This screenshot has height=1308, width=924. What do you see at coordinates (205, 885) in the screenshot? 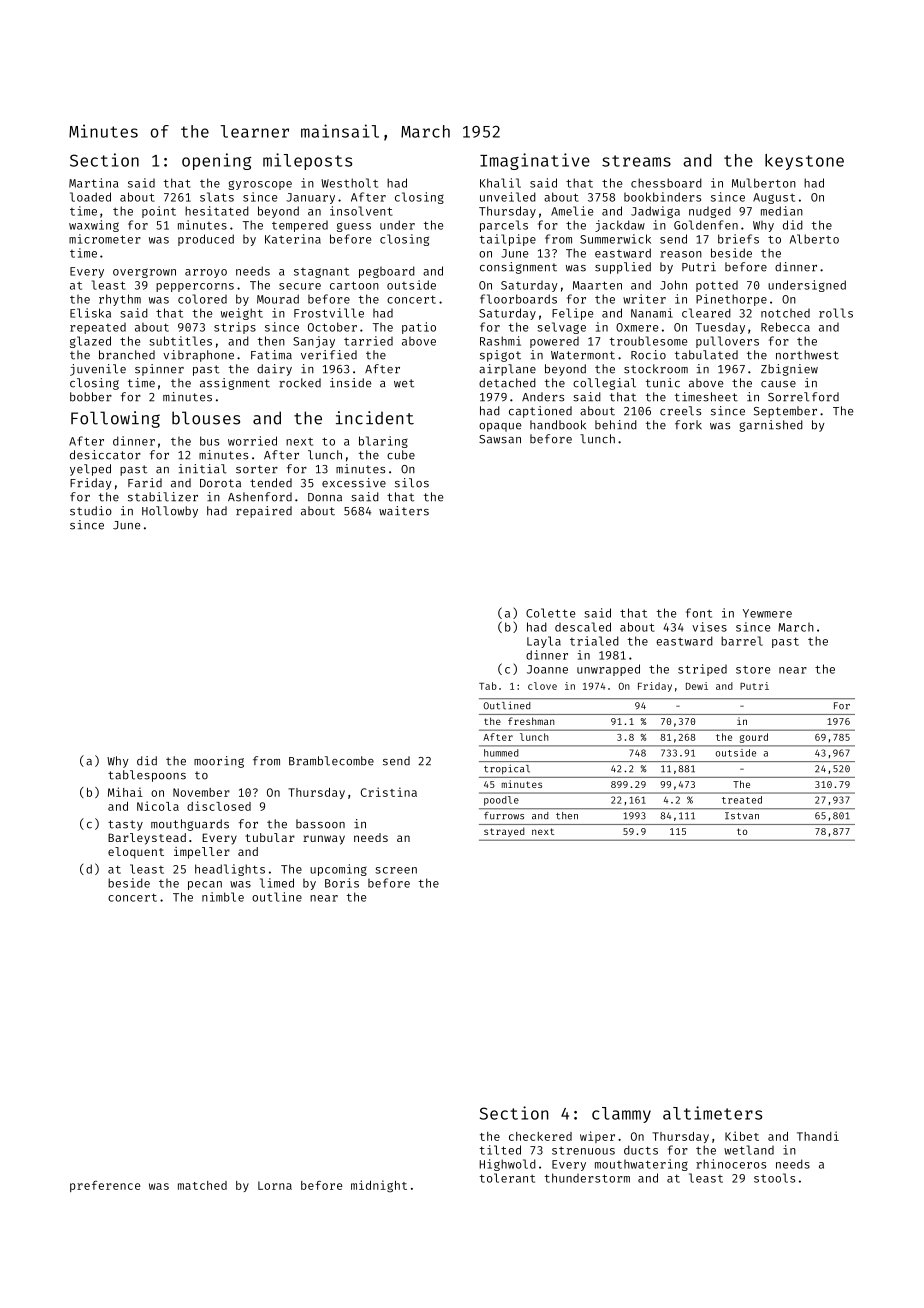
I see `pecan` at bounding box center [205, 885].
